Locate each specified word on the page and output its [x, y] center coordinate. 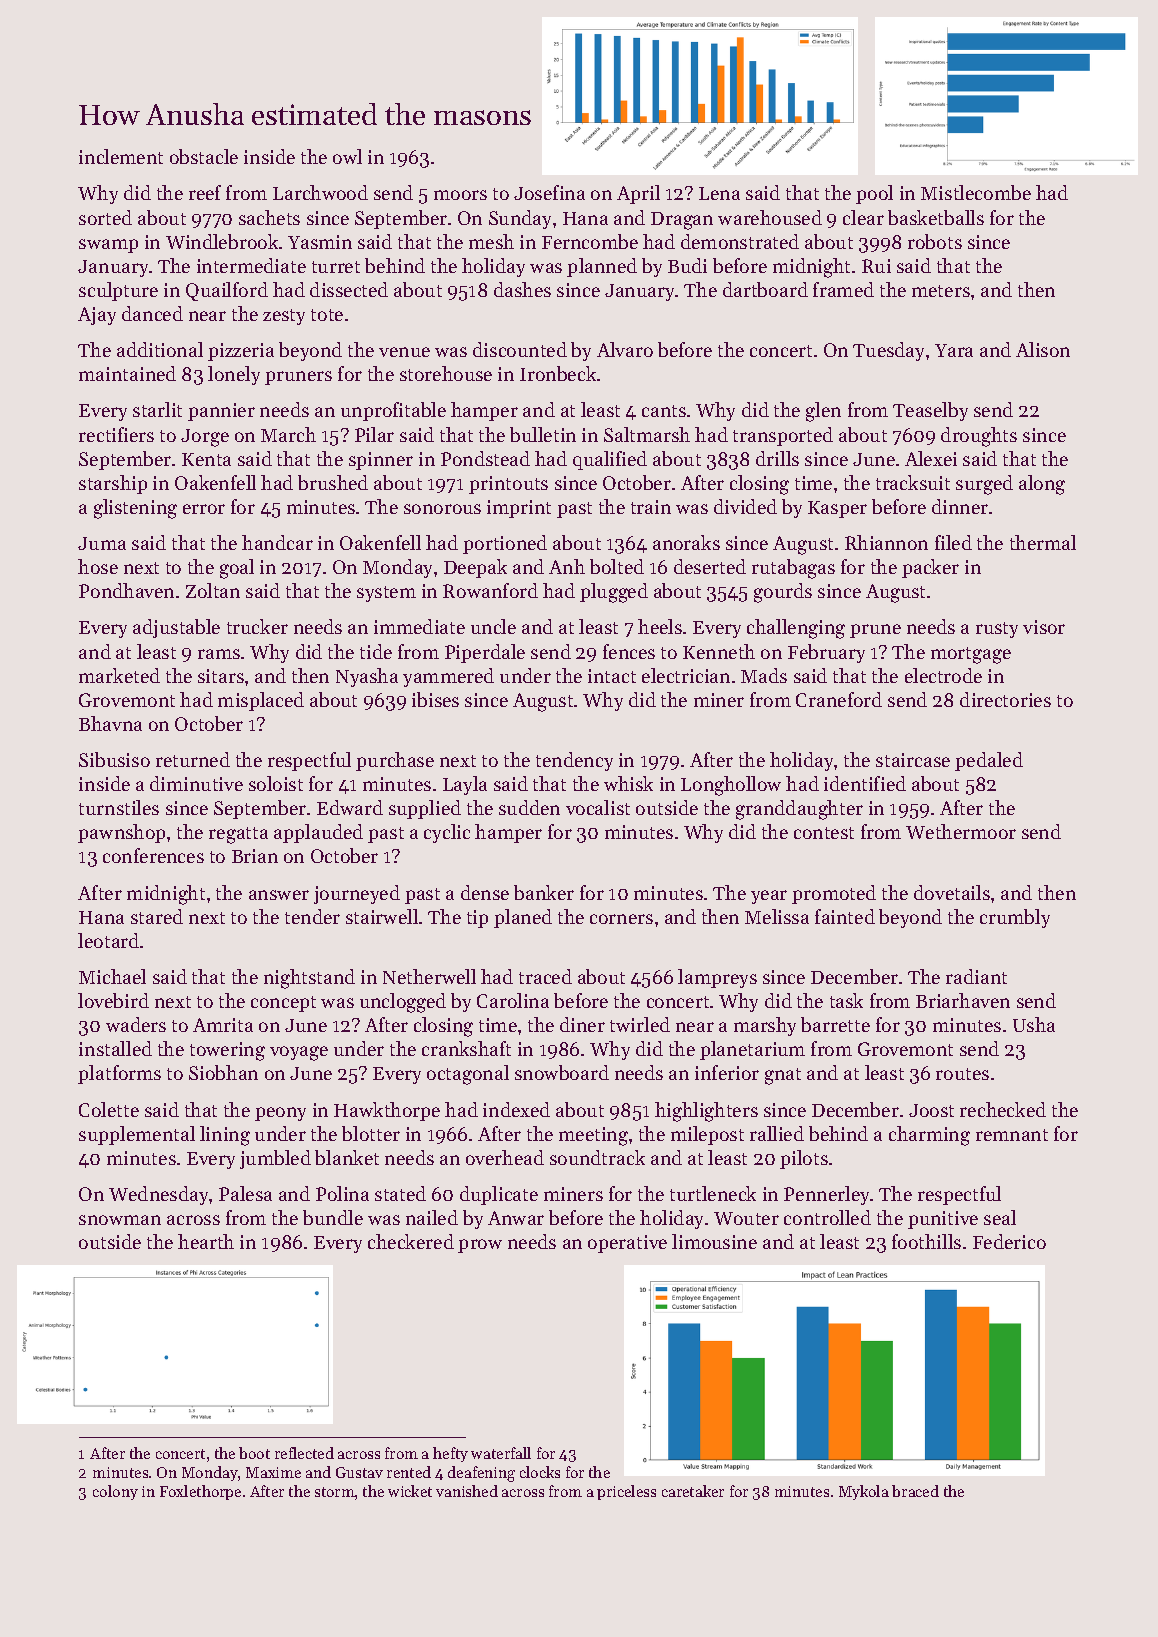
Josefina [549, 192]
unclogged [403, 1003]
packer [930, 568]
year [769, 897]
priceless [626, 1492]
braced [915, 1491]
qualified [610, 460]
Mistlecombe [976, 192]
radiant [976, 976]
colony [115, 1492]
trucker [257, 626]
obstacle [204, 156]
